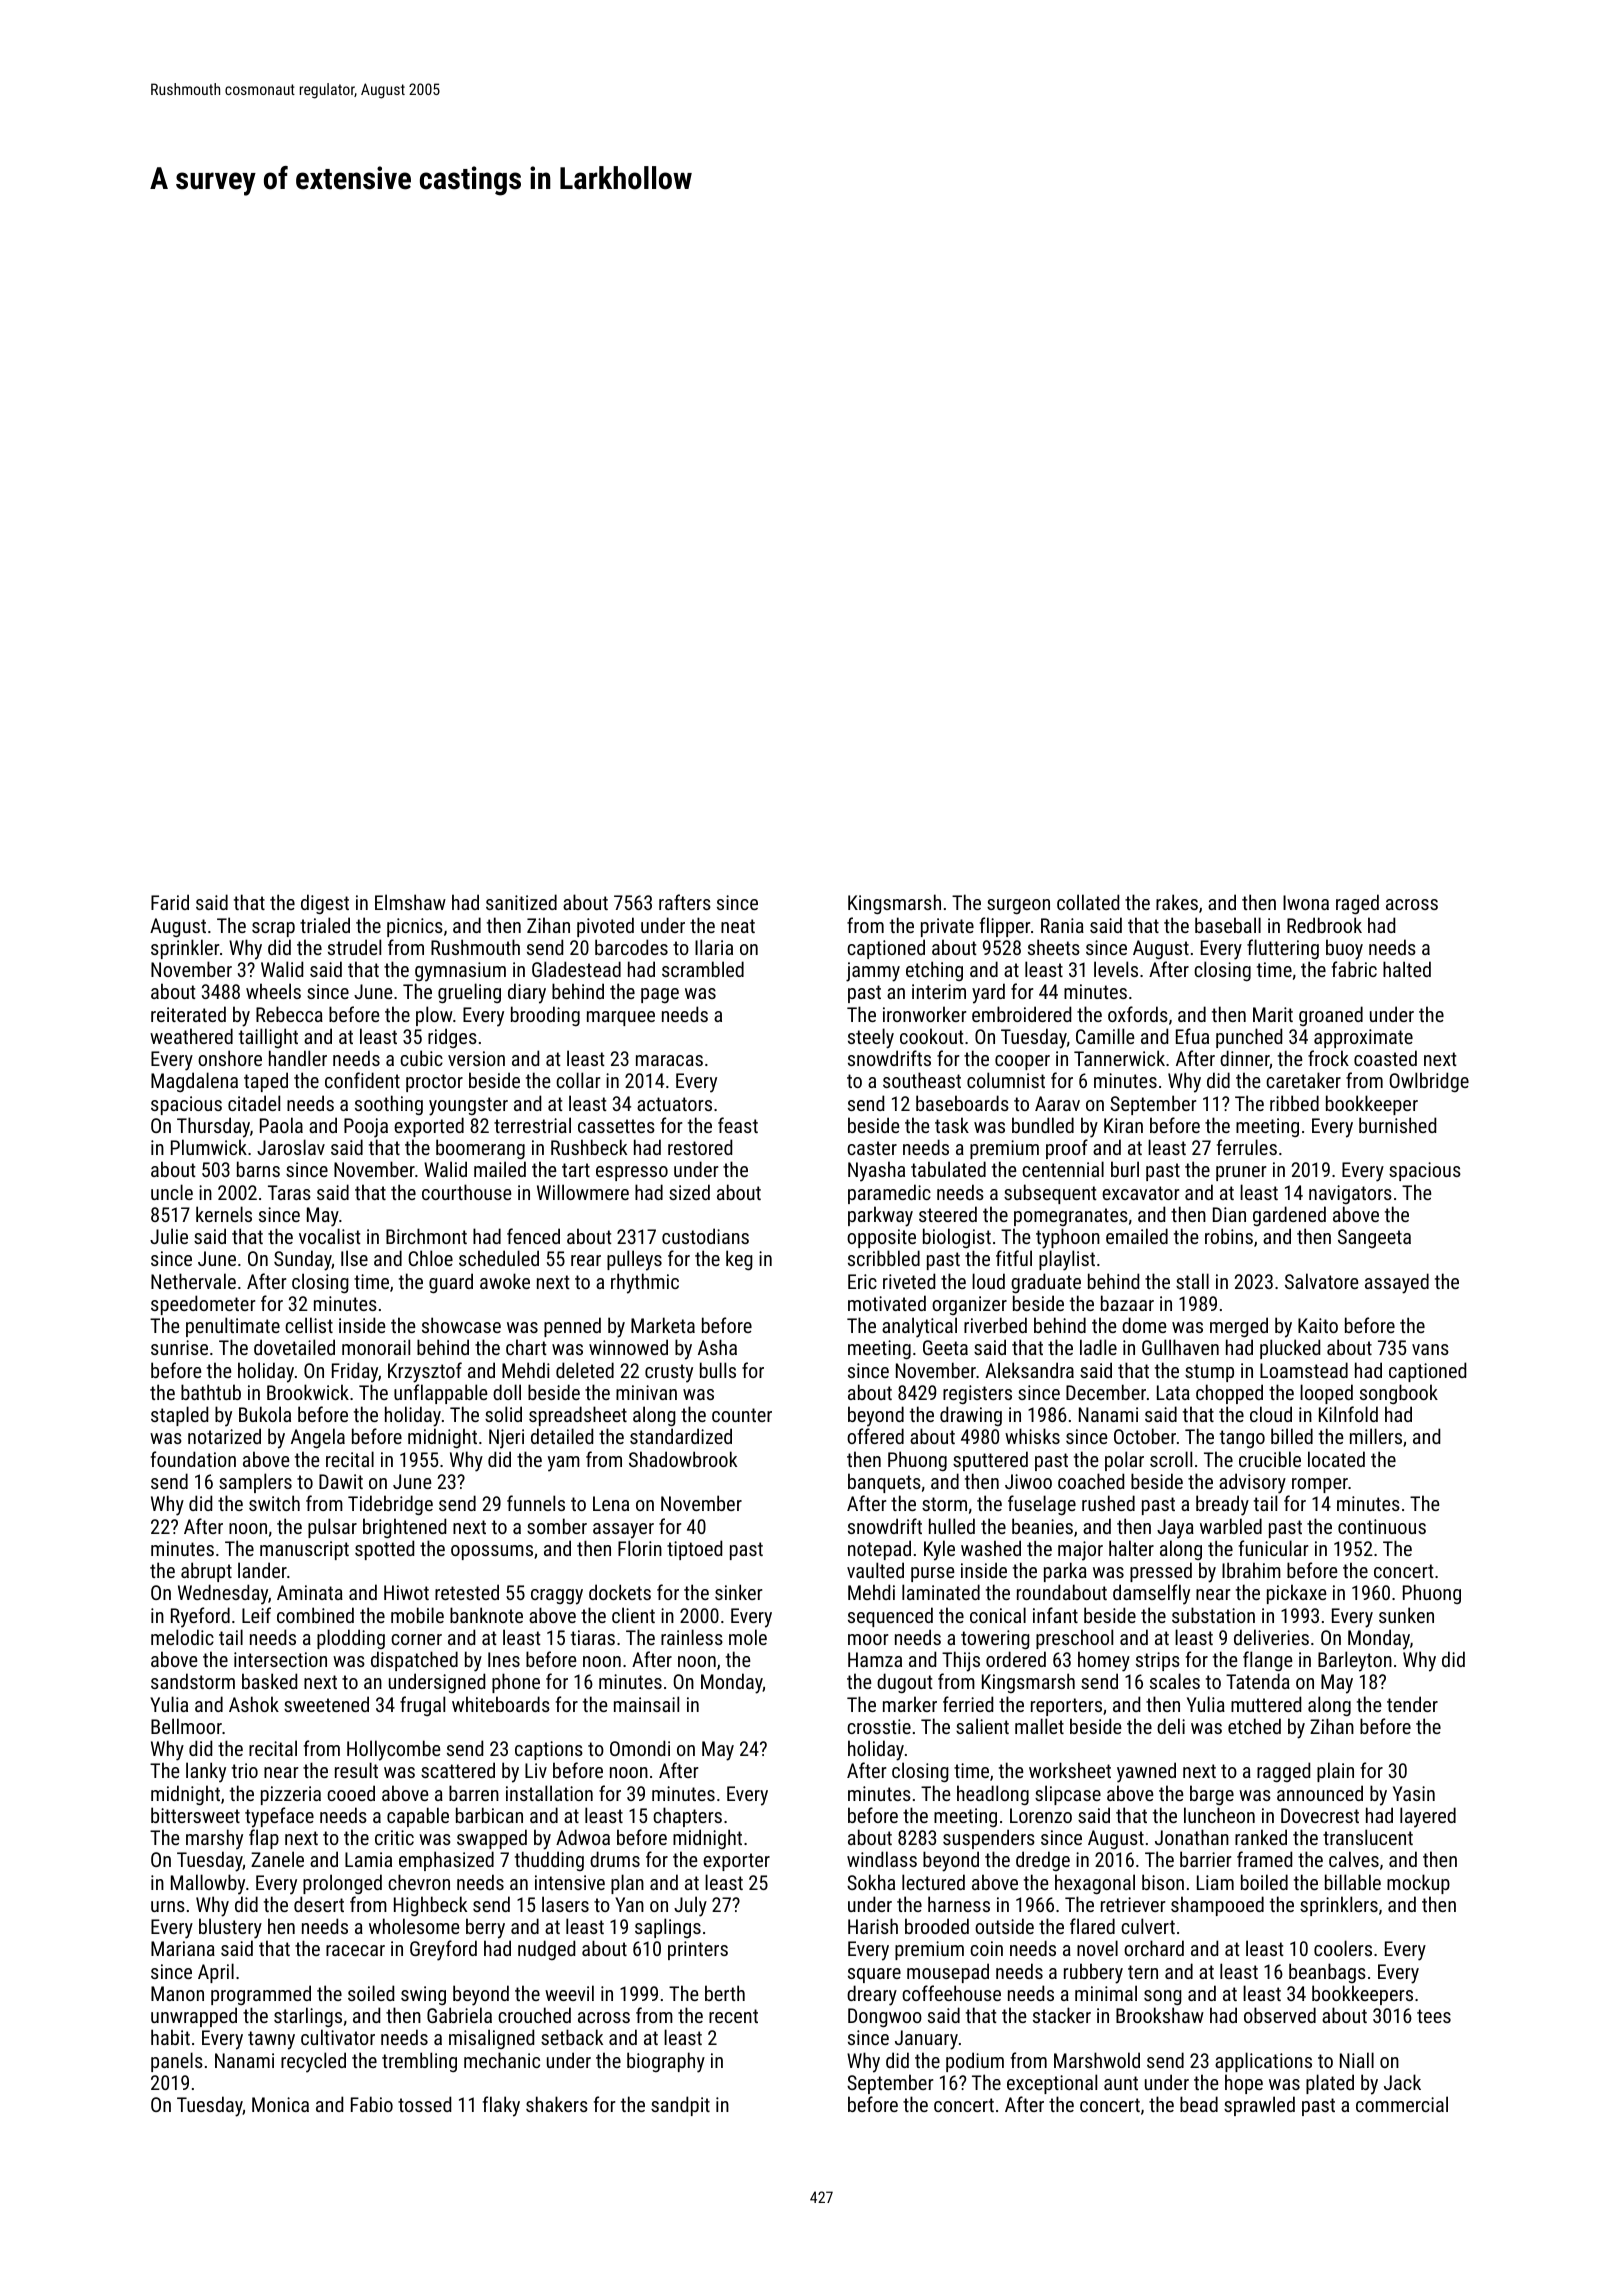 The height and width of the screenshot is (2292, 1620). What do you see at coordinates (1320, 1485) in the screenshot?
I see `romper` at bounding box center [1320, 1485].
